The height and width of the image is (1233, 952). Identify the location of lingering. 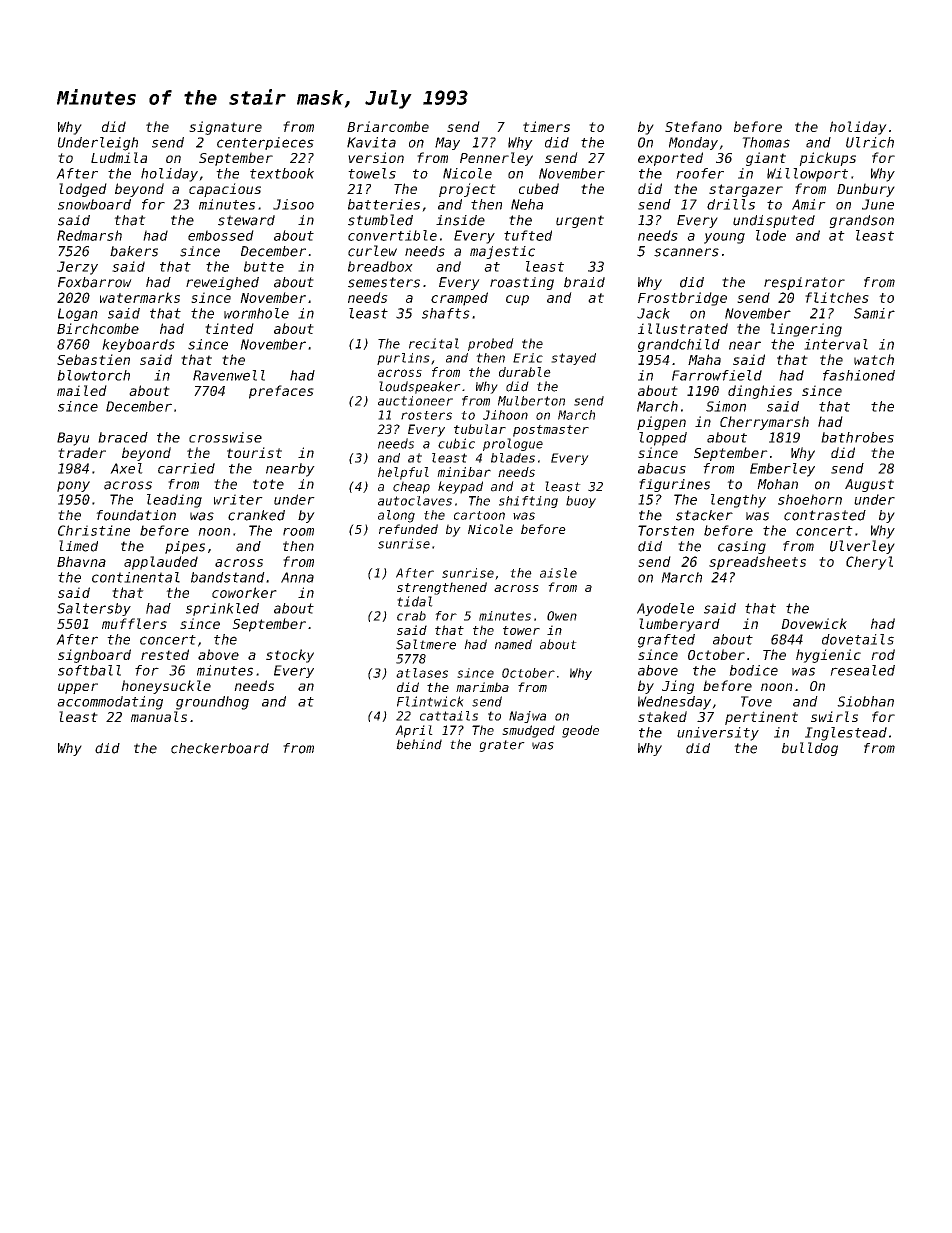
(806, 330).
